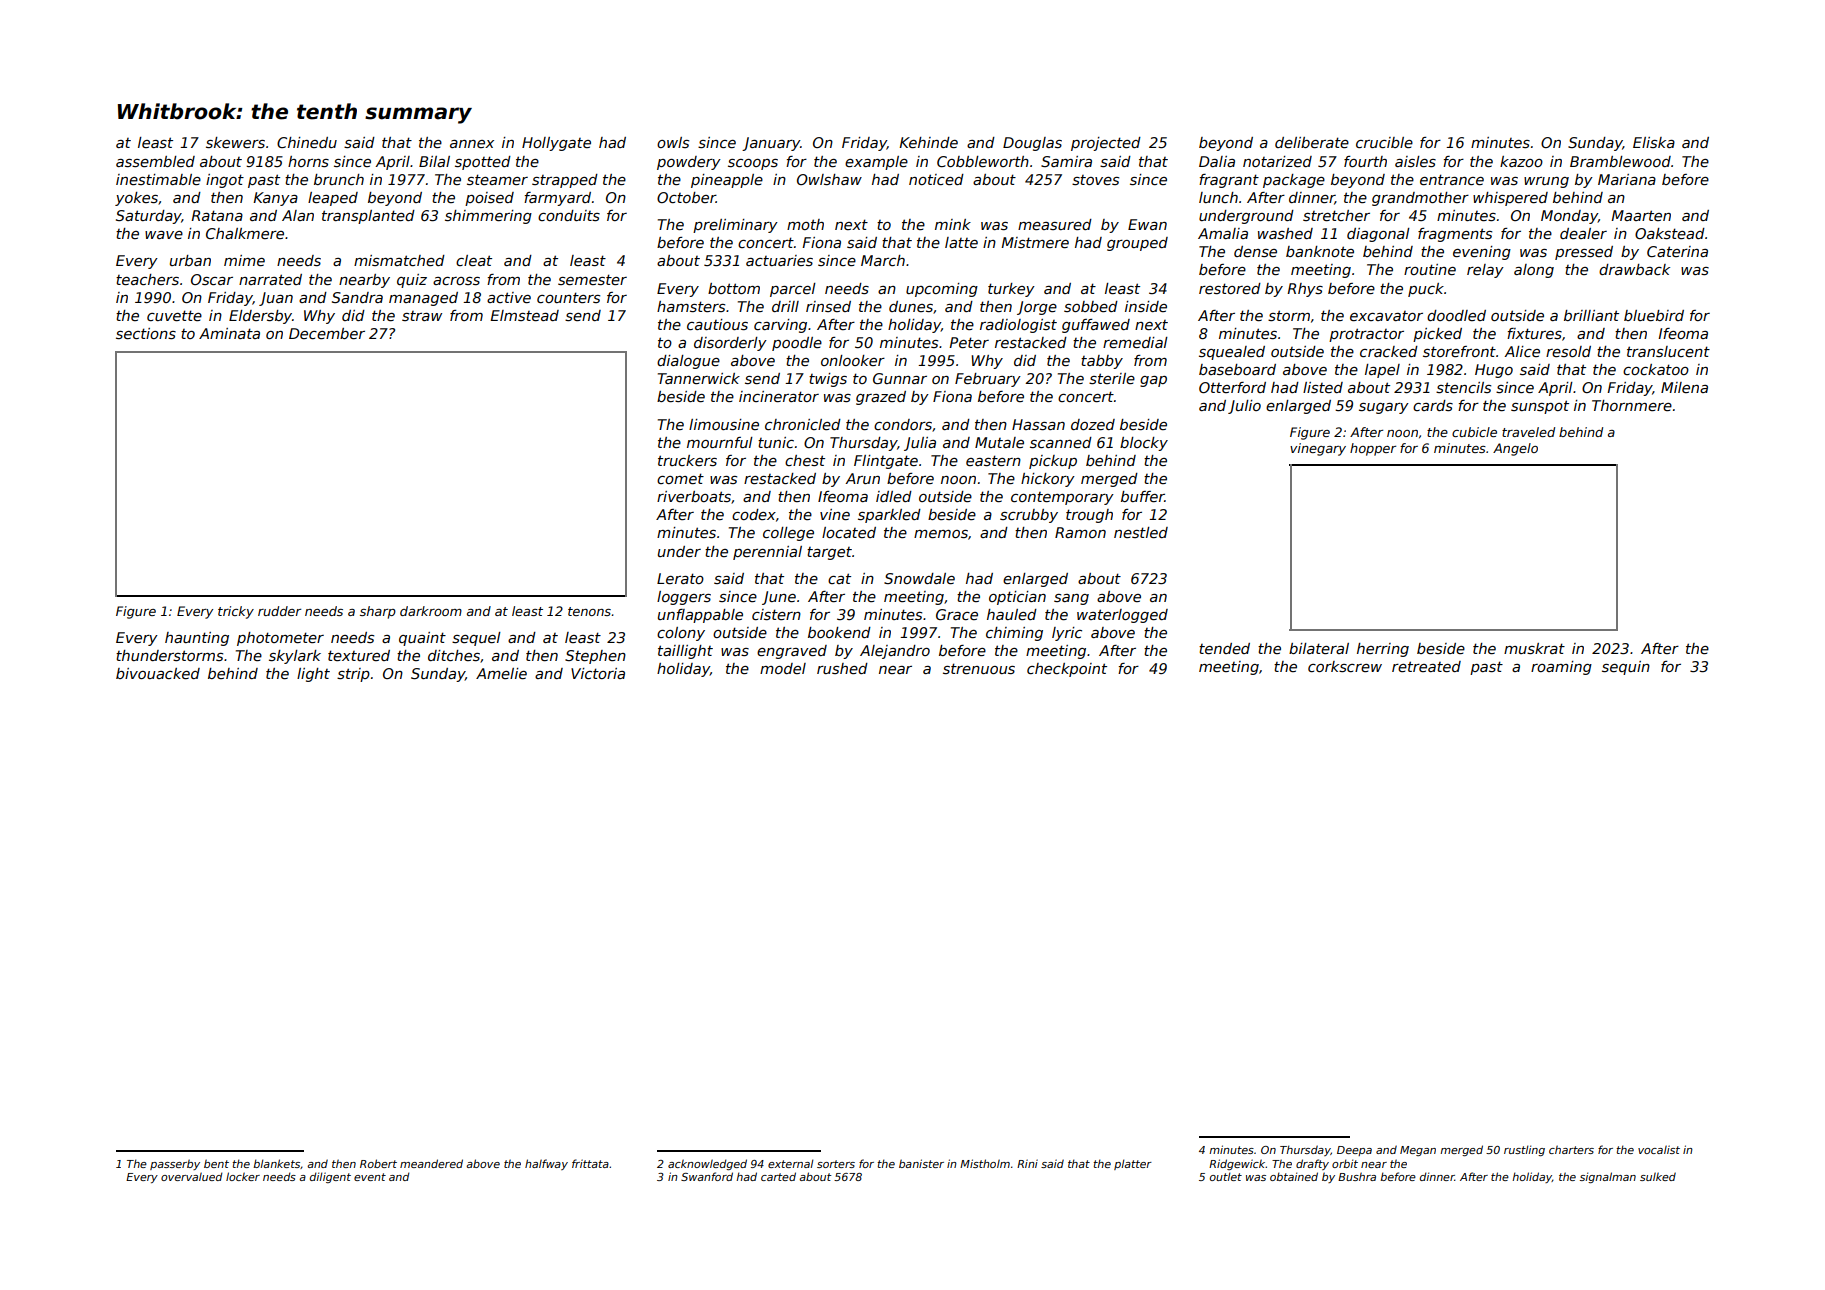 Image resolution: width=1825 pixels, height=1290 pixels. Describe the element at coordinates (155, 161) in the screenshot. I see `assembled` at that location.
